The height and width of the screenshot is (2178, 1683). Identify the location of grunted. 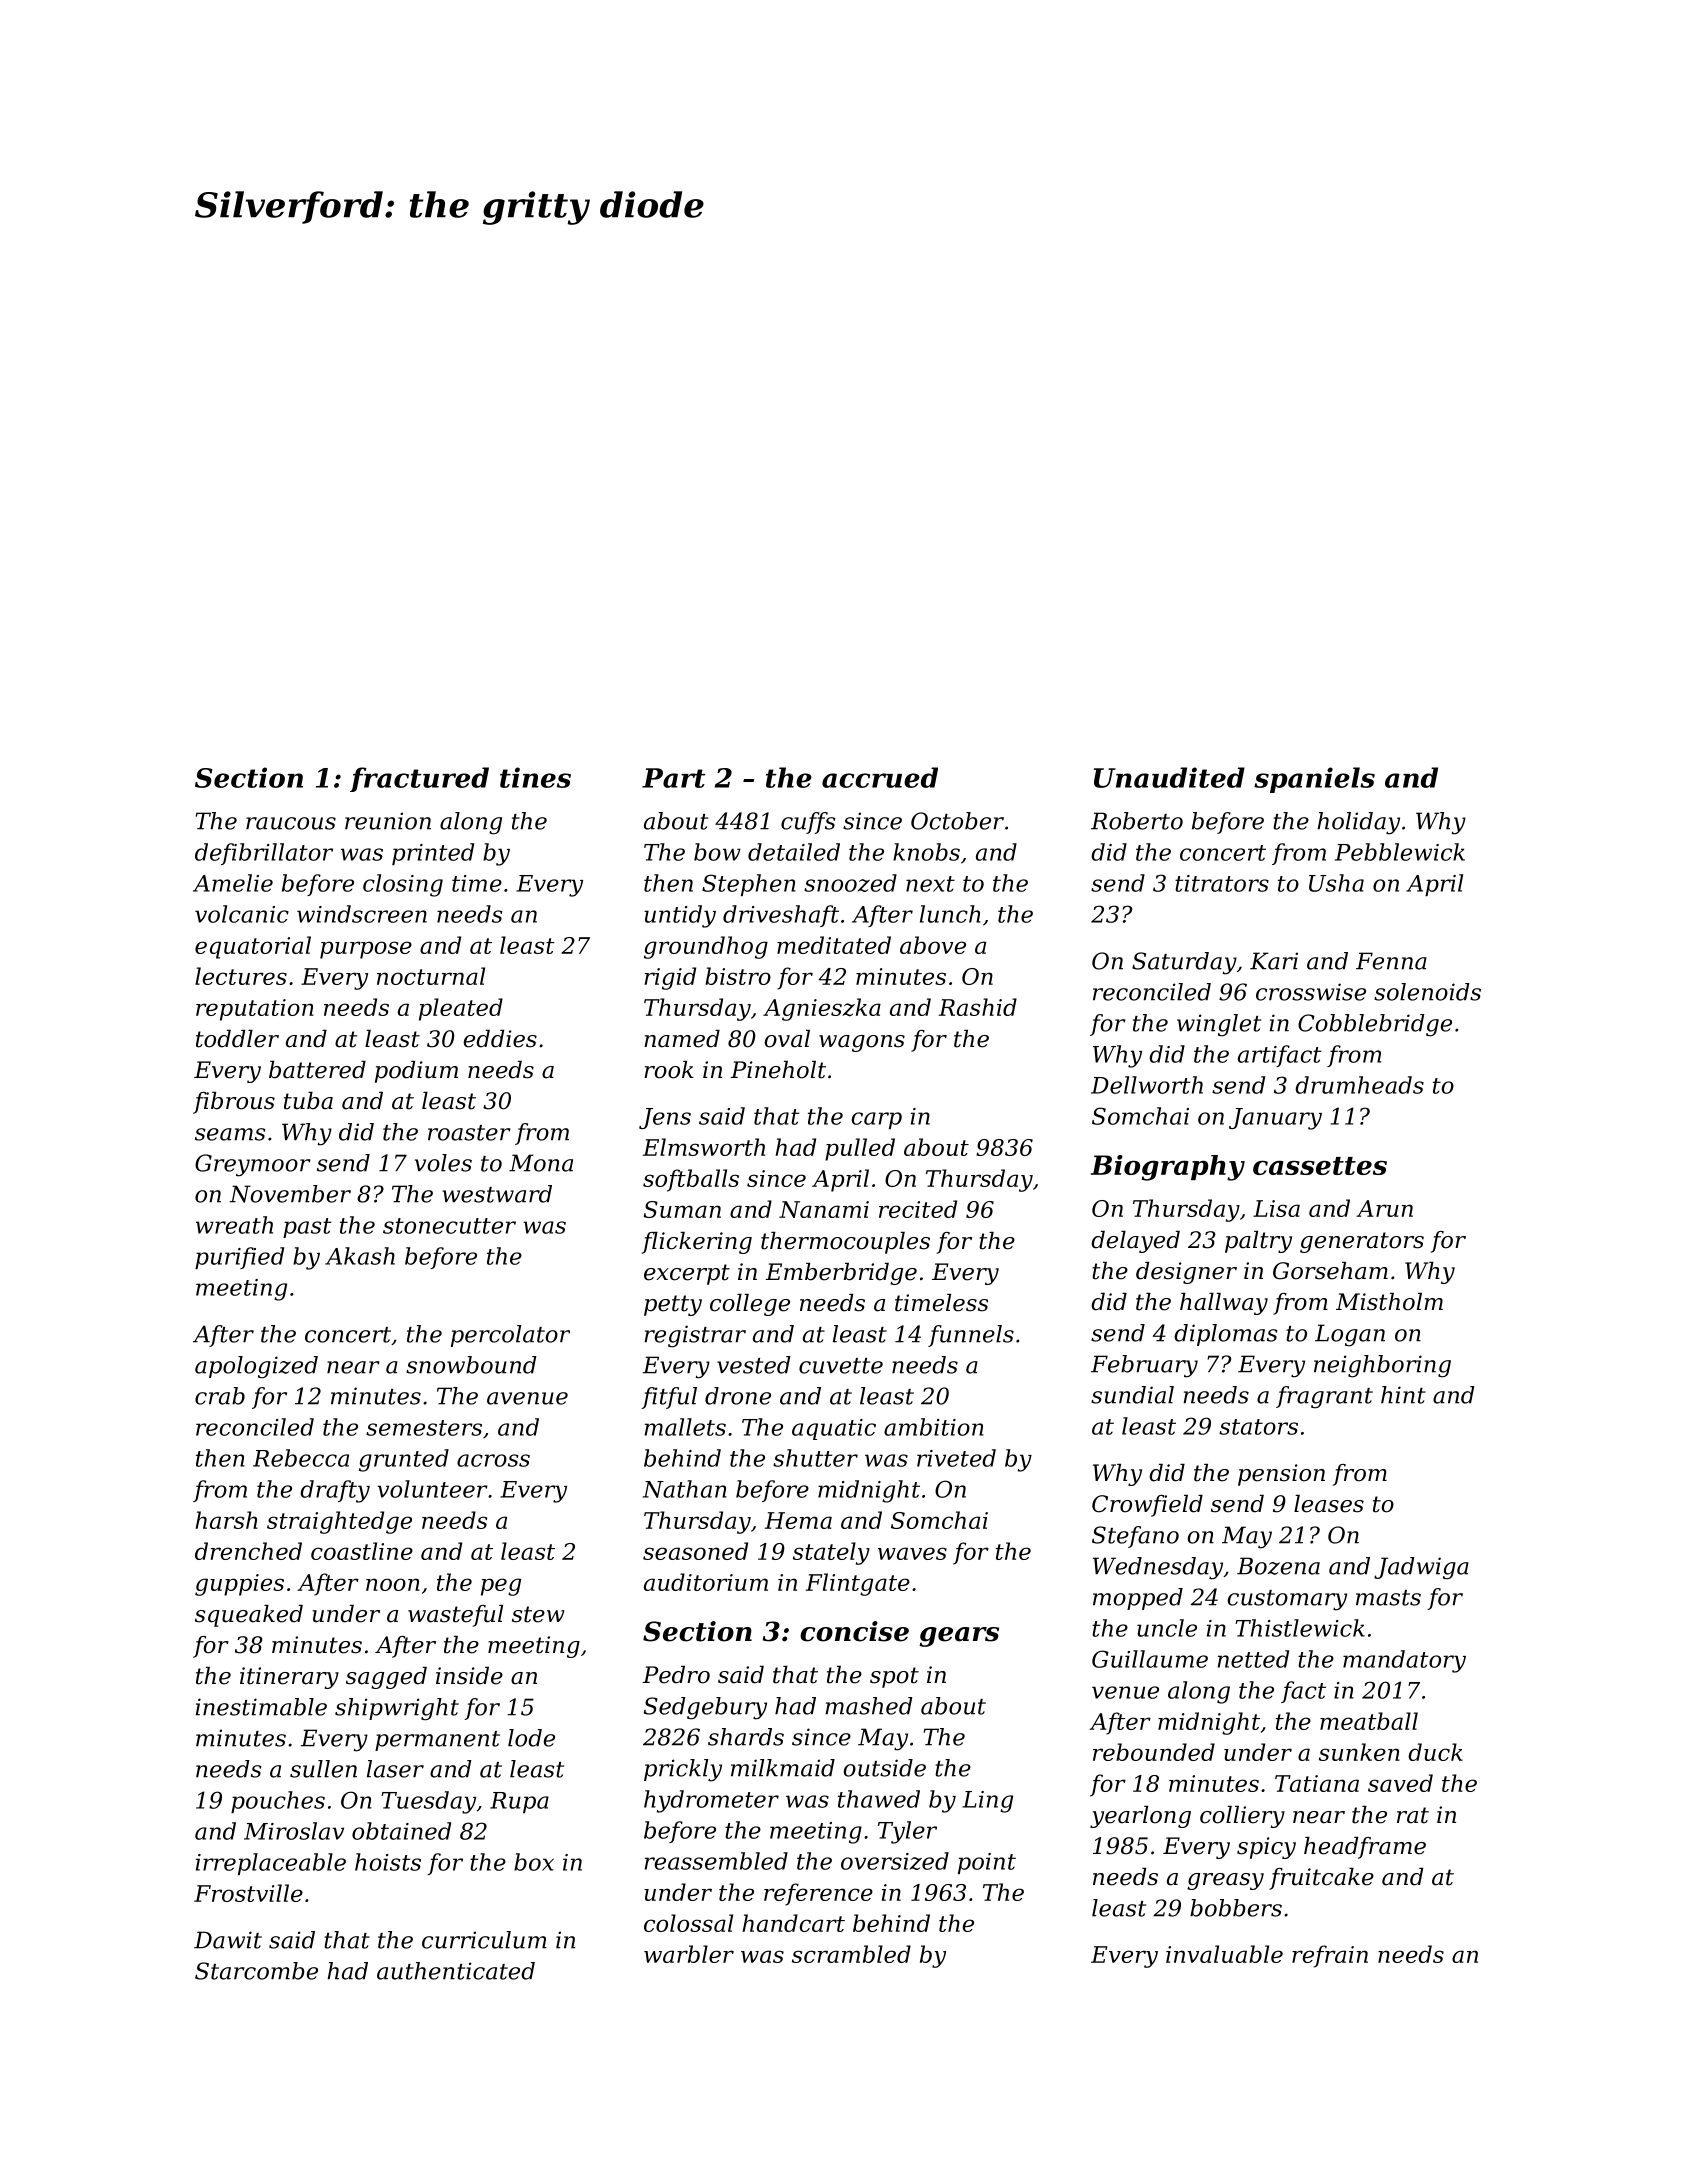
(404, 1460).
